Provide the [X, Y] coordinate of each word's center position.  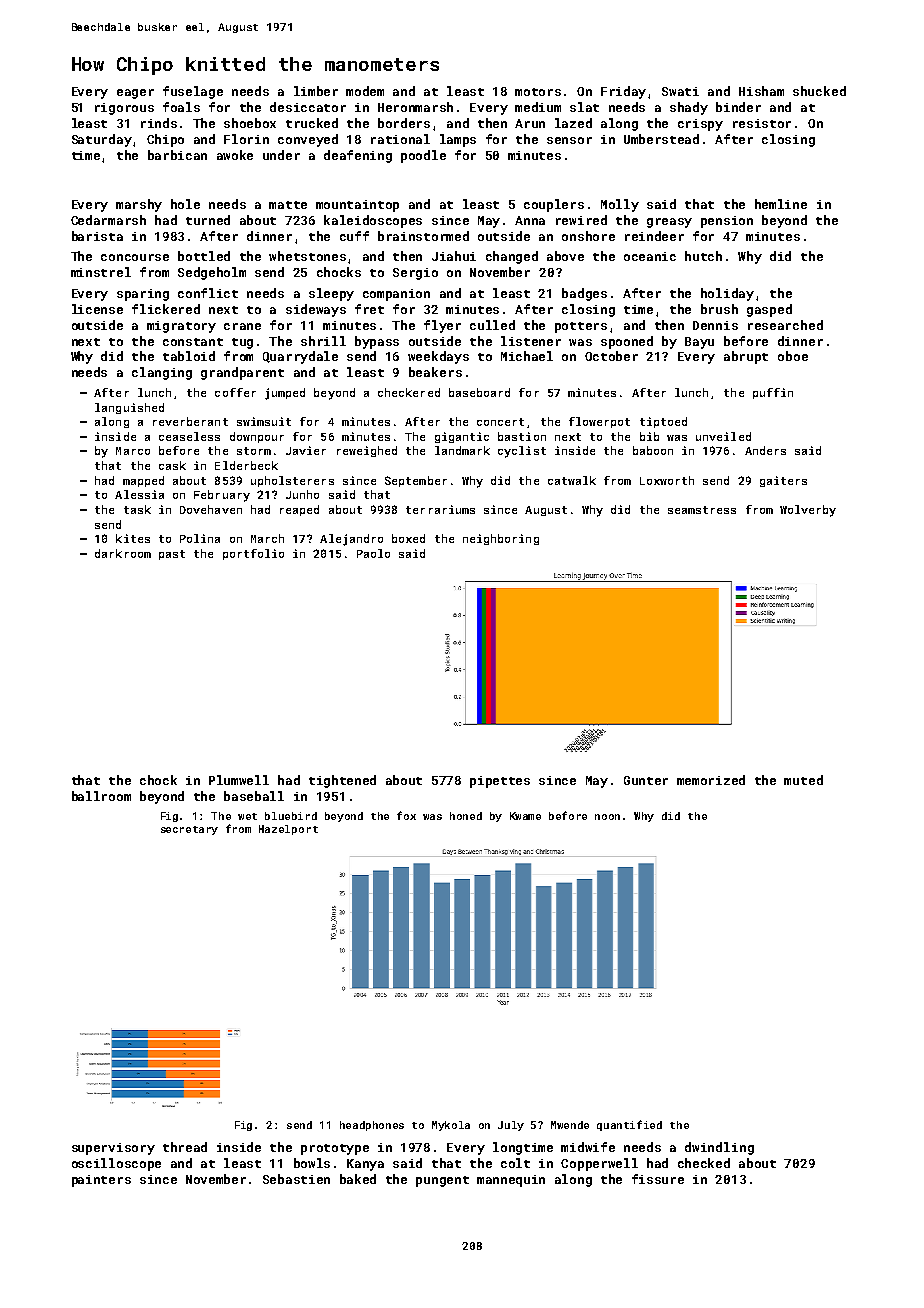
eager [135, 94]
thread [185, 1147]
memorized [711, 780]
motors [538, 92]
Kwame [525, 816]
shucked [819, 91]
